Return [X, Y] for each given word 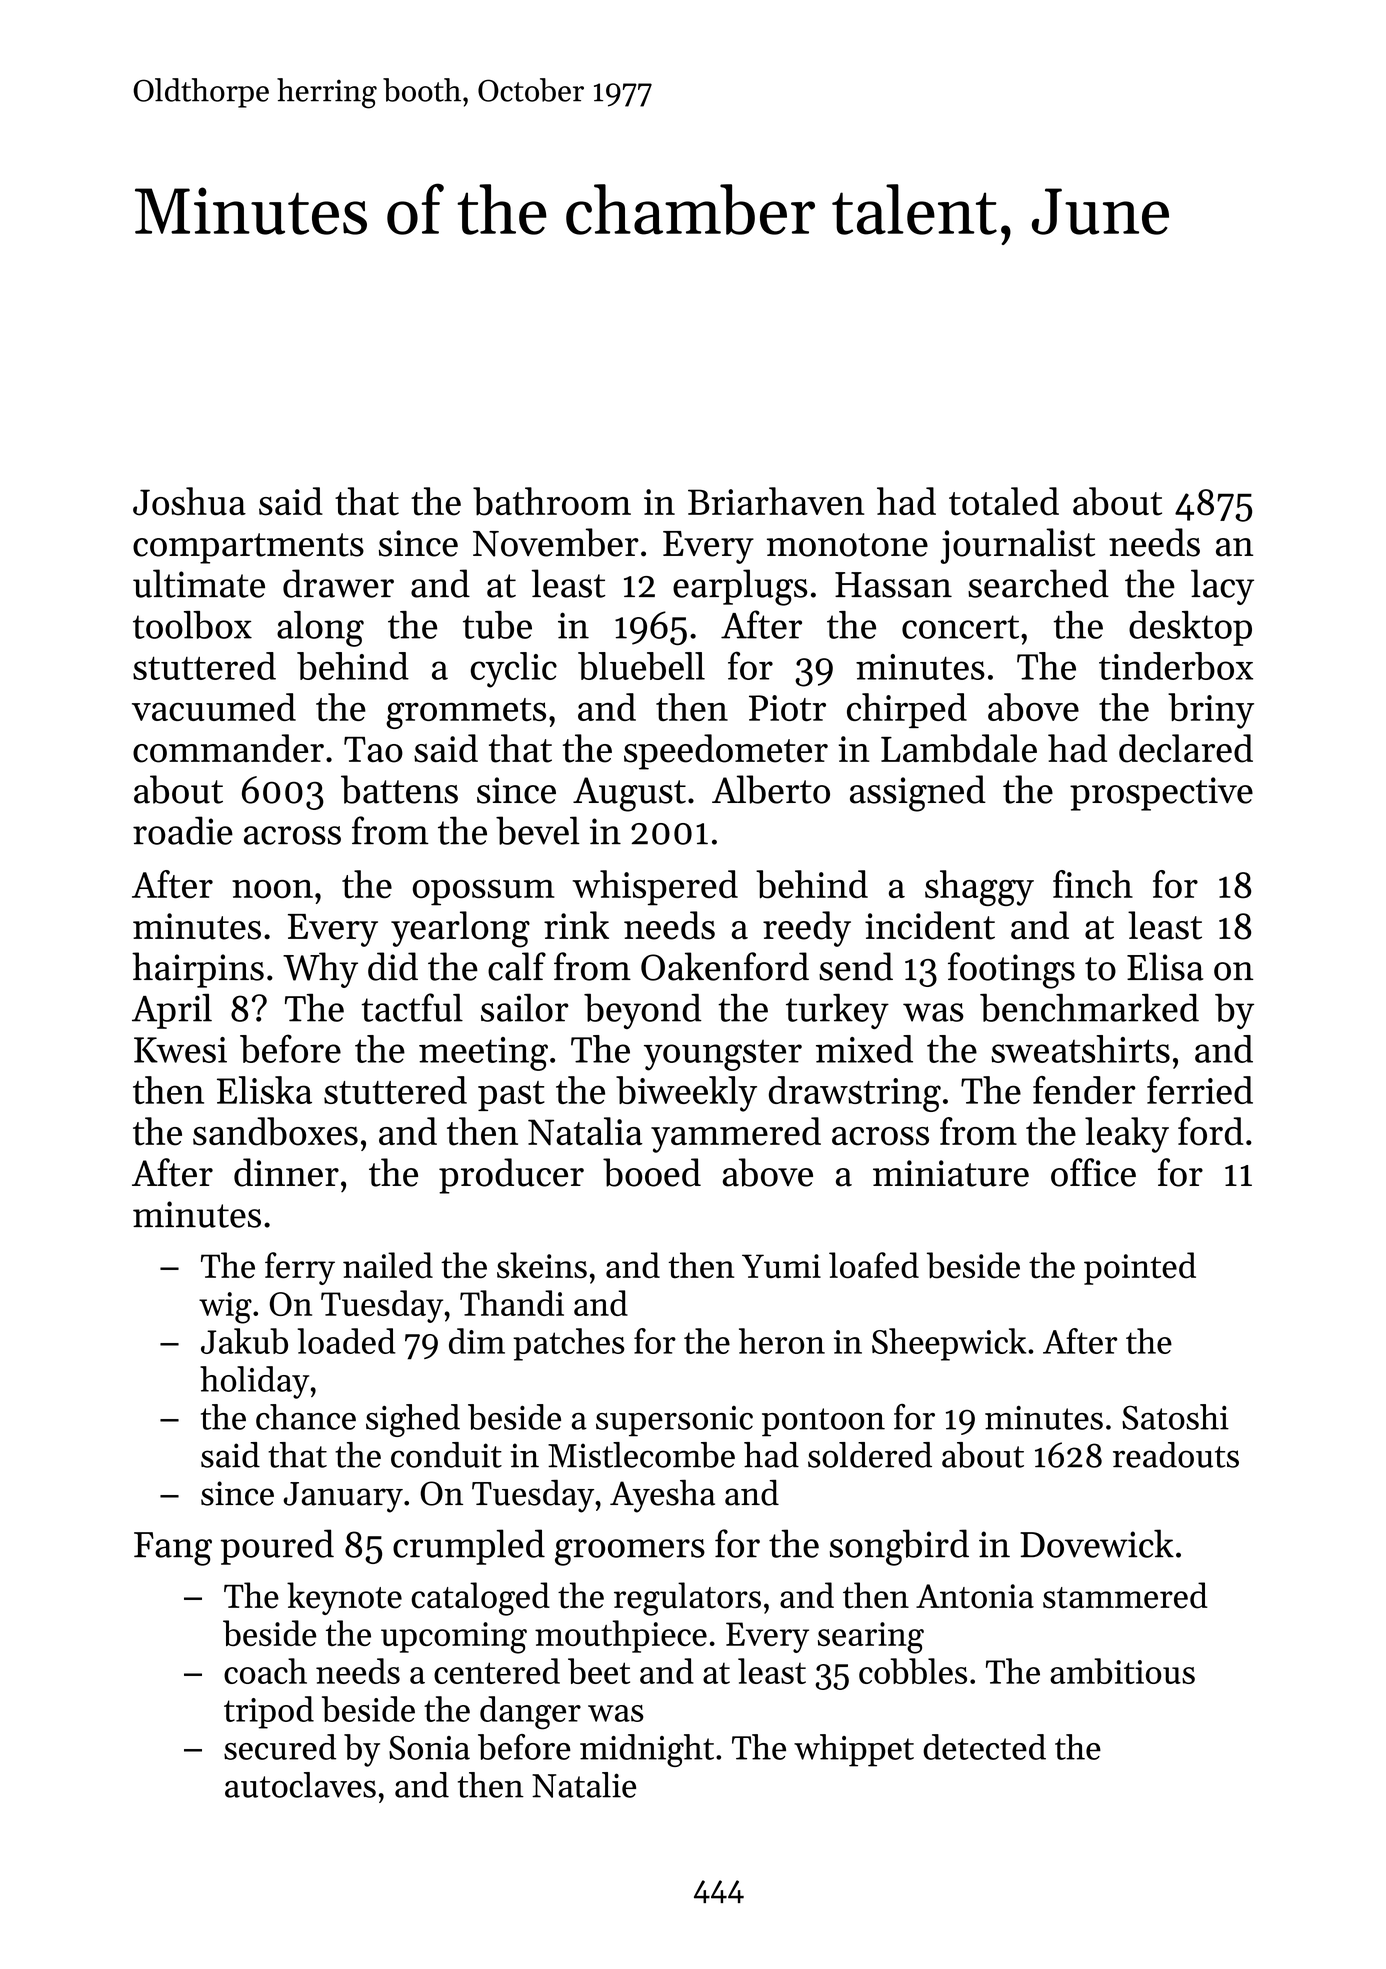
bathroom [552, 501]
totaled [1004, 501]
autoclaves [300, 1785]
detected [984, 1747]
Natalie [584, 1785]
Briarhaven [776, 501]
